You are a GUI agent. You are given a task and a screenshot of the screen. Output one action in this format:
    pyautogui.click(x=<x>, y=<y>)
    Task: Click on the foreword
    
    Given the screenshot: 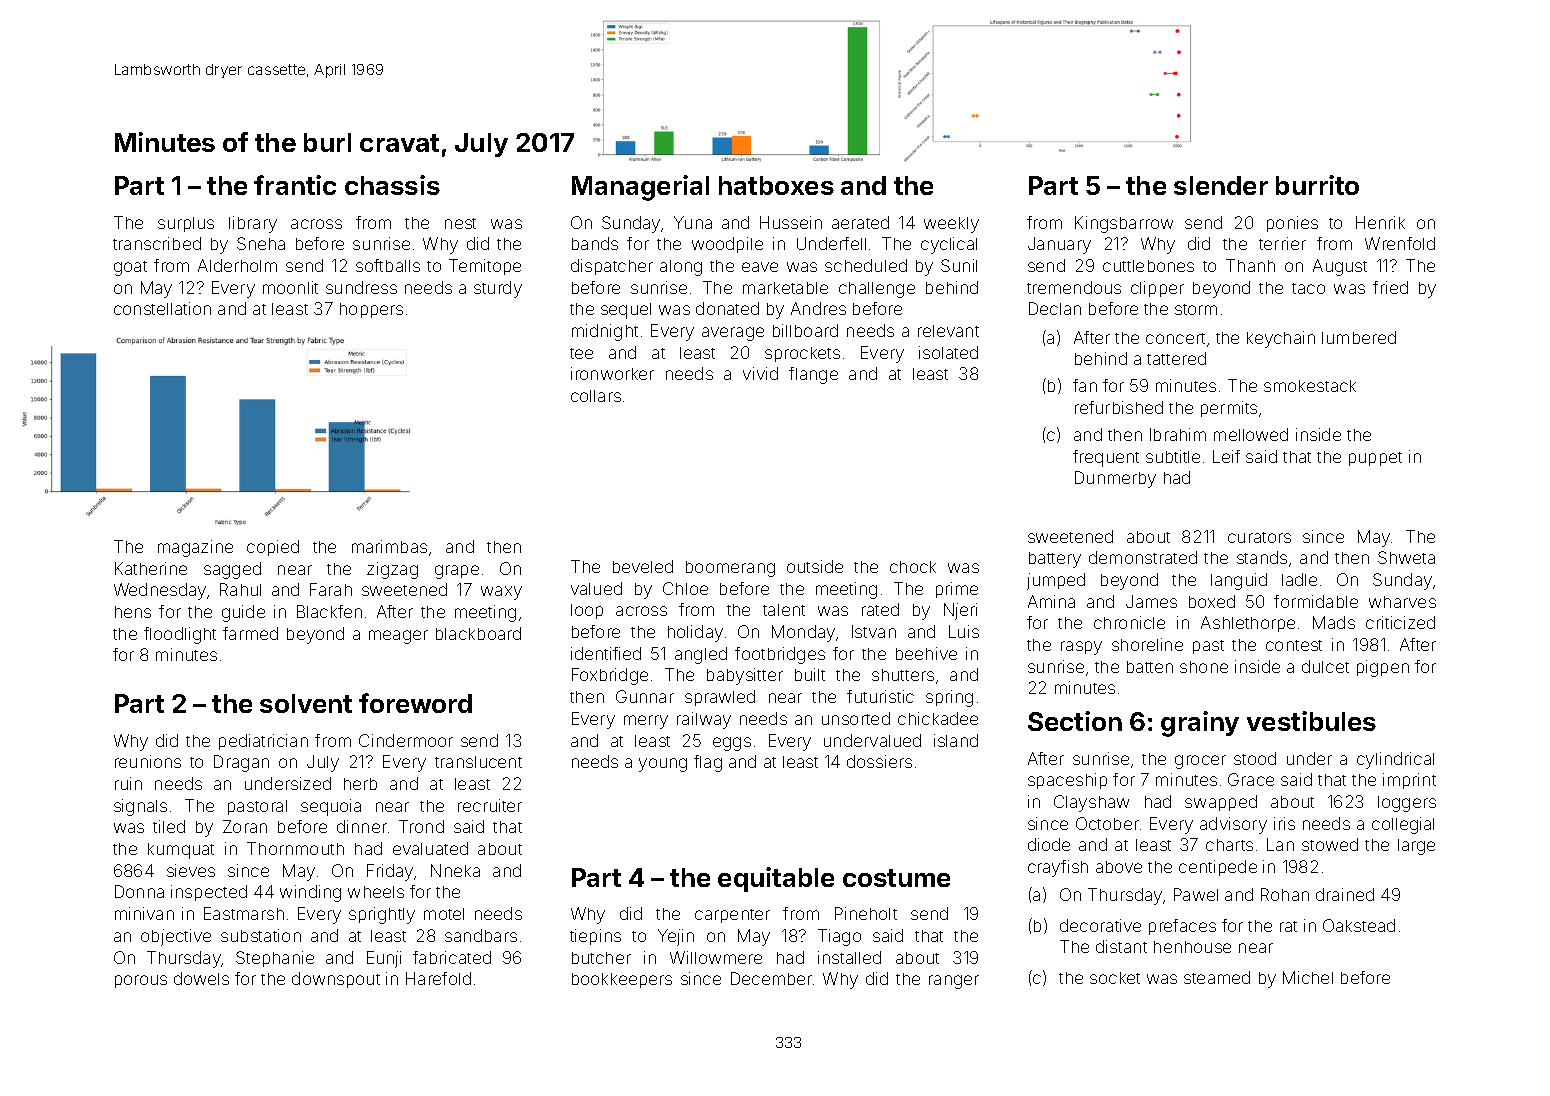 What is the action you would take?
    pyautogui.click(x=415, y=703)
